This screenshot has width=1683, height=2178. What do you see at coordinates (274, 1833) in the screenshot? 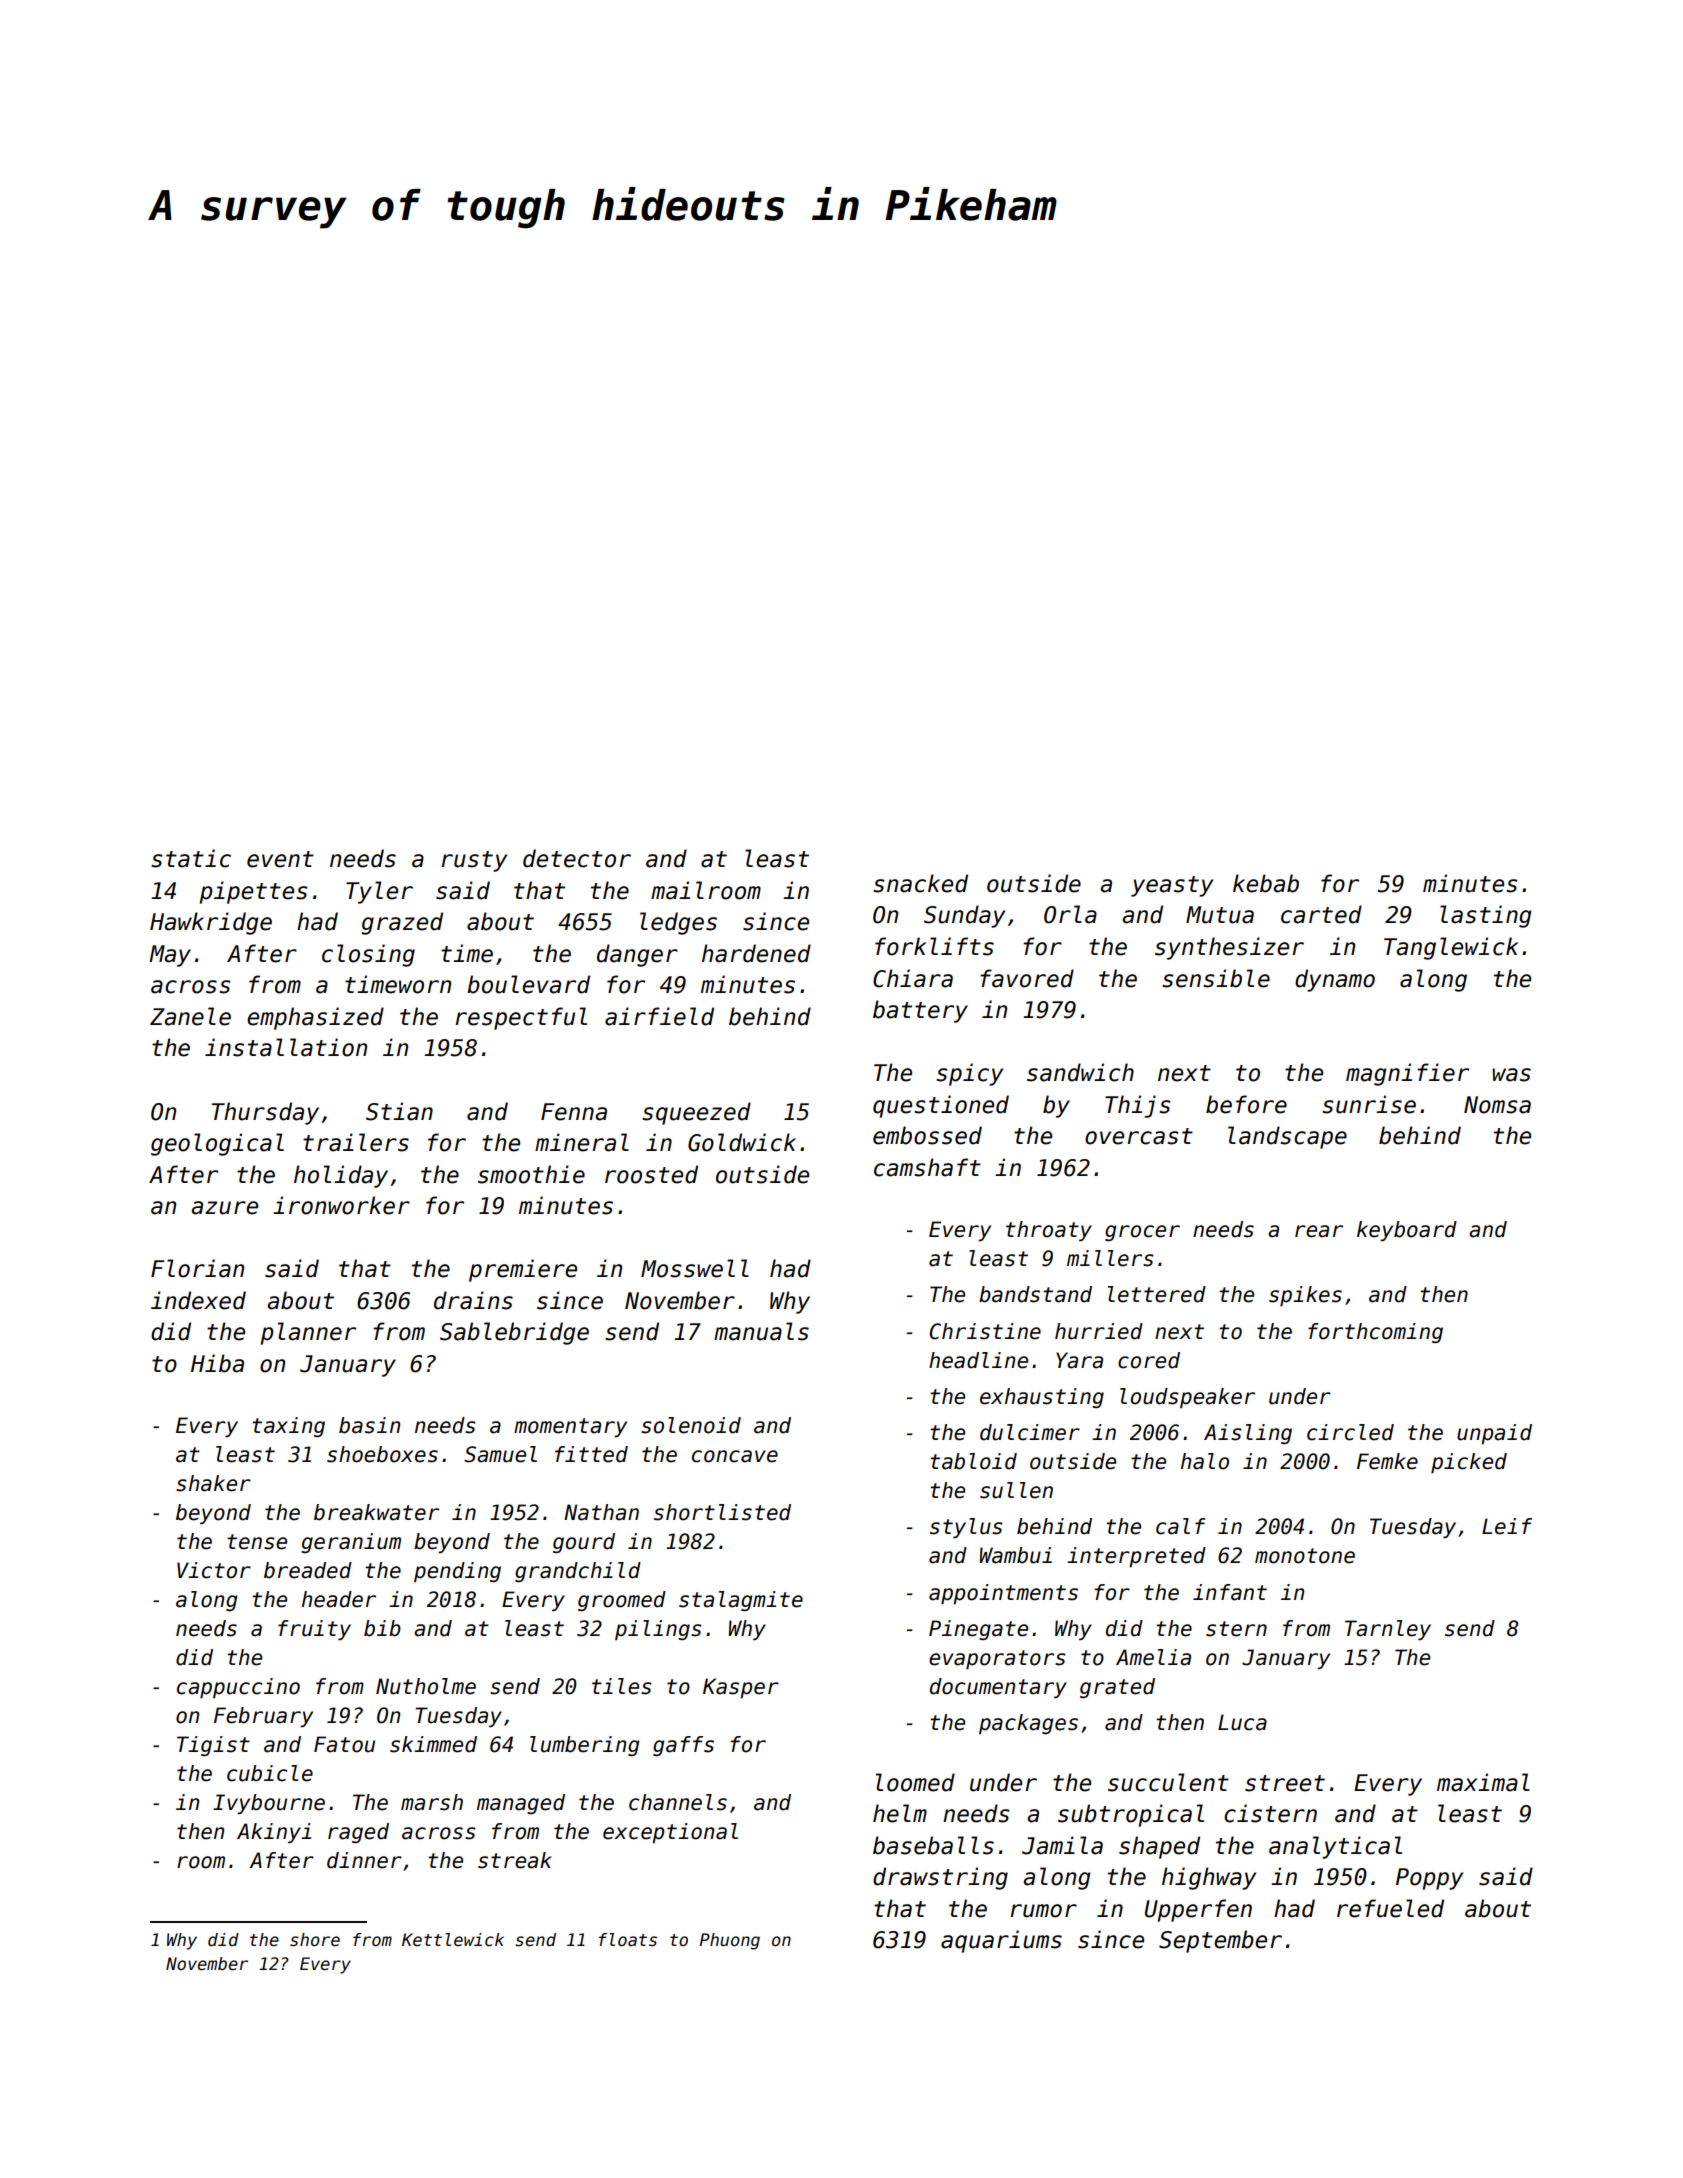
I see `Akinyi` at bounding box center [274, 1833].
